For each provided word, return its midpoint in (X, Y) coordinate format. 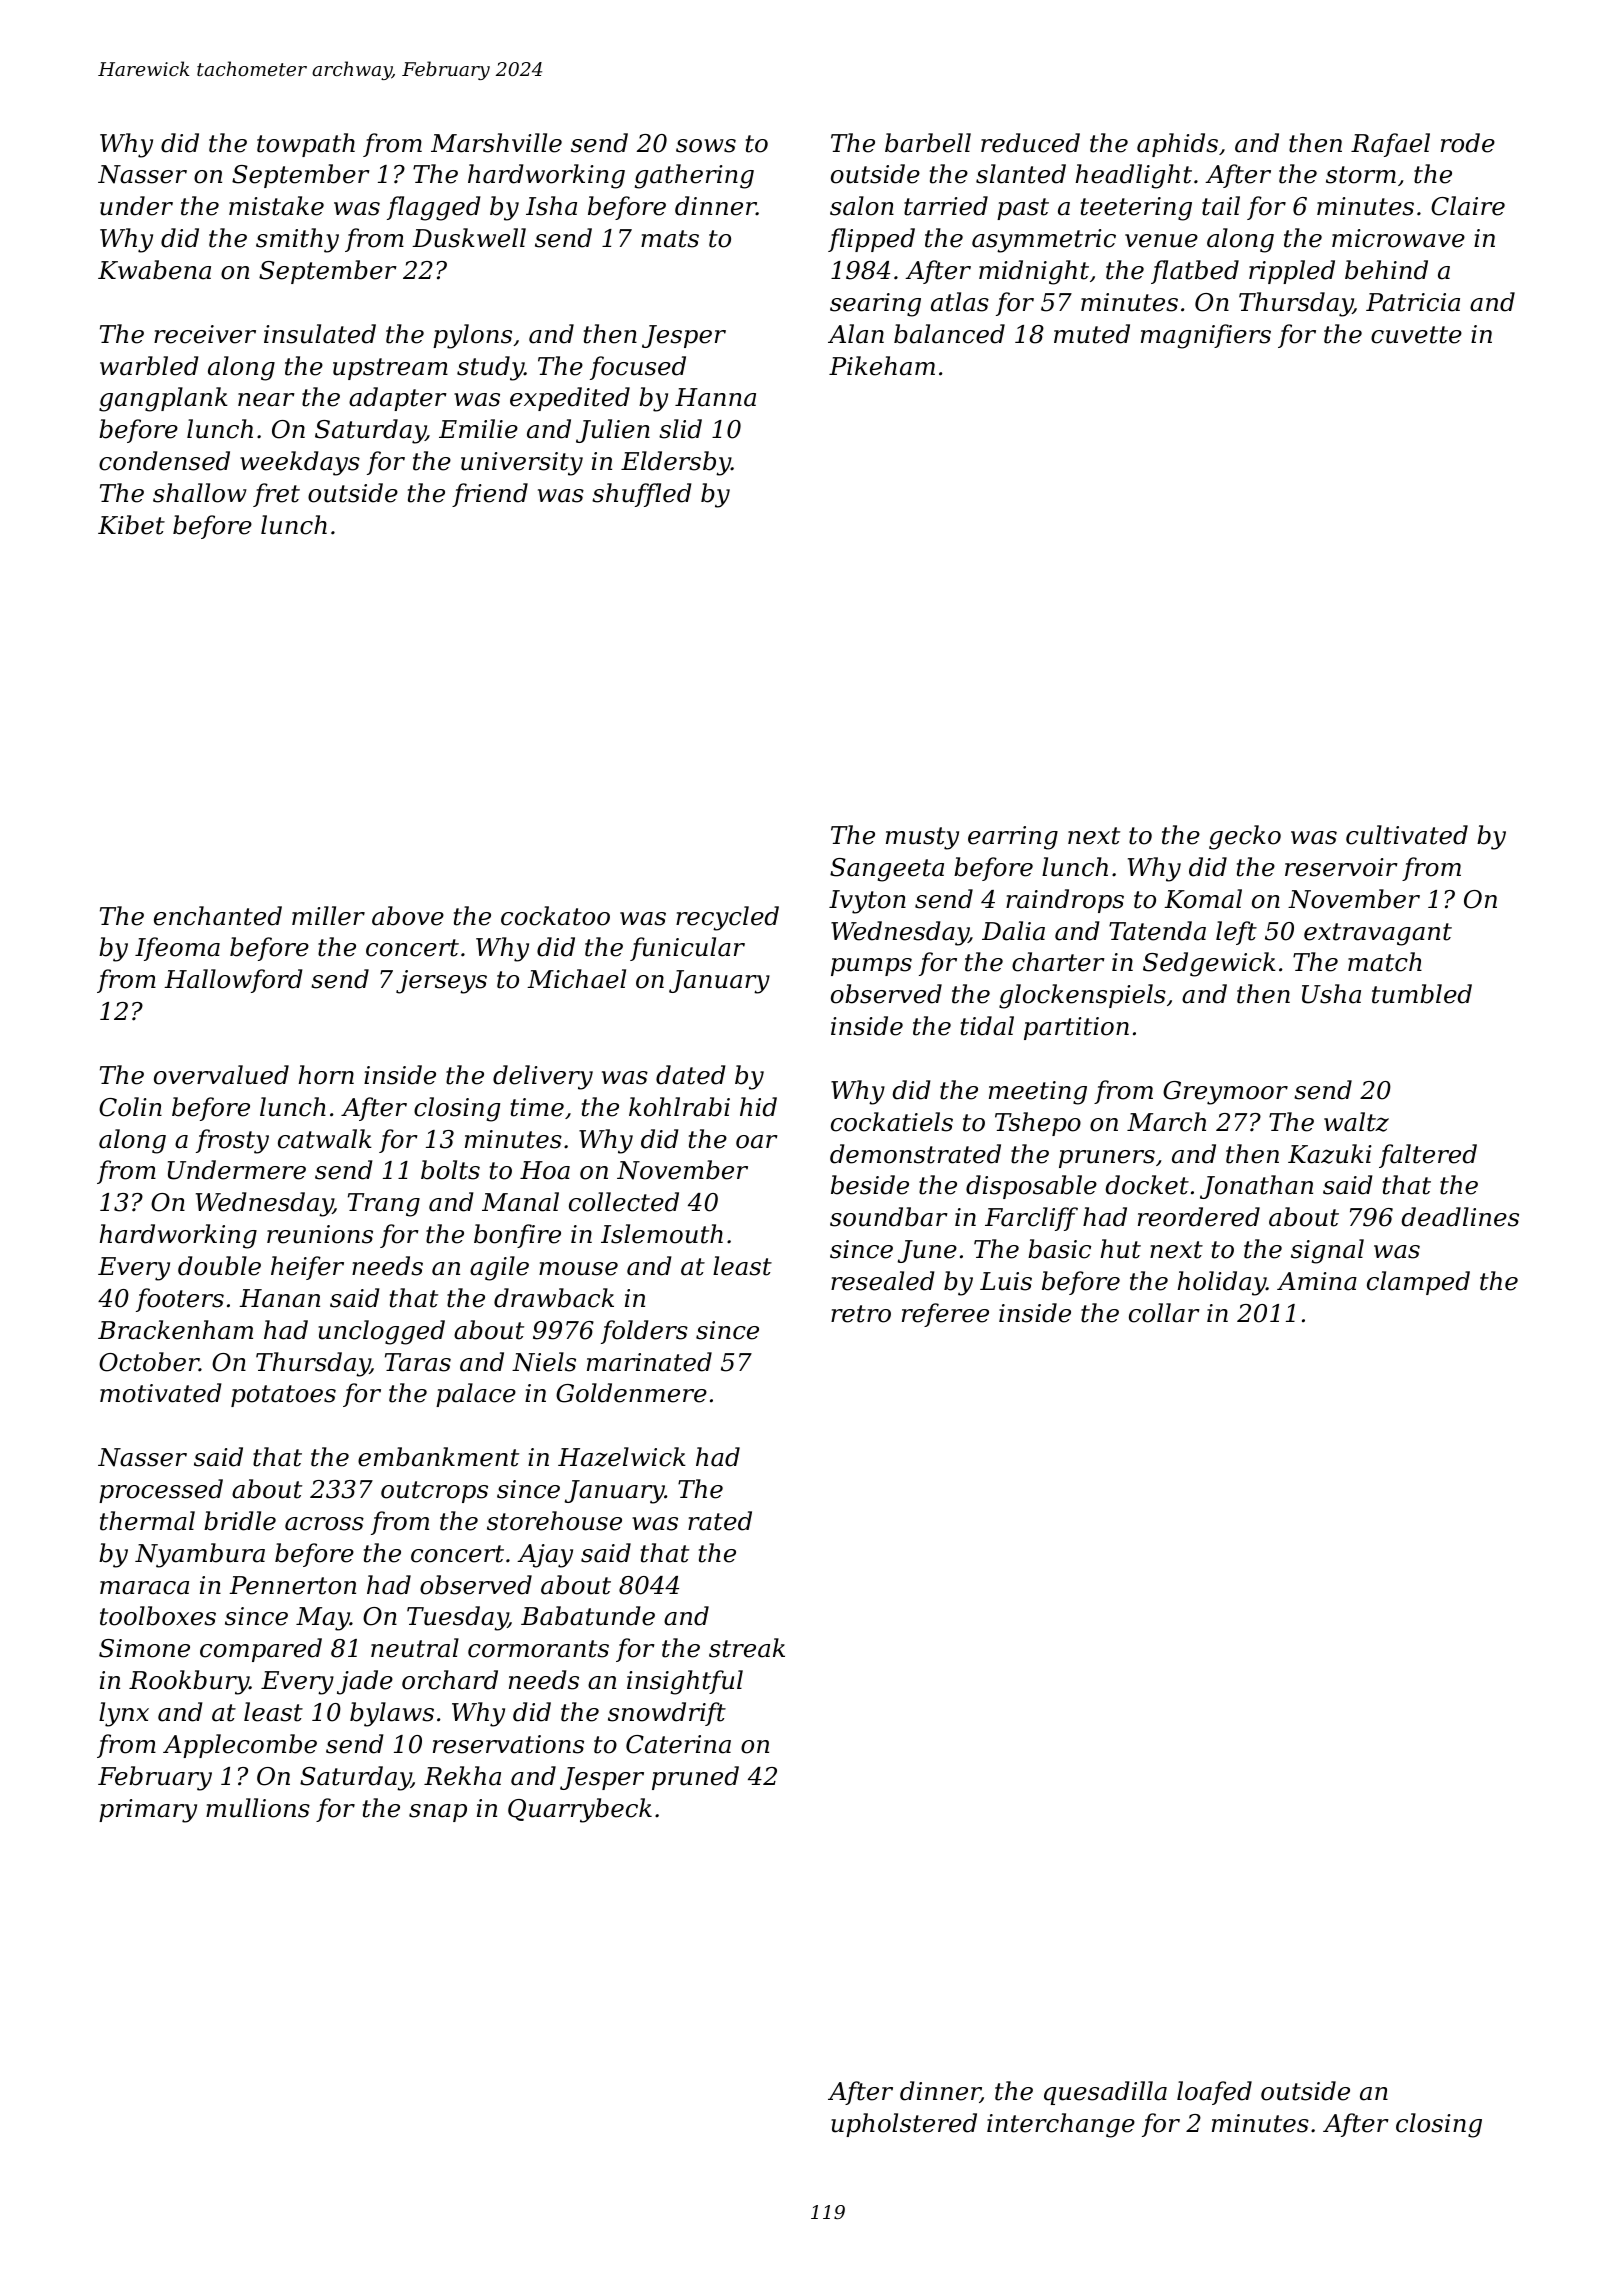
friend (490, 495)
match (1385, 962)
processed (161, 1491)
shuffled (641, 495)
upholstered (904, 2125)
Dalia (1013, 931)
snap (438, 1813)
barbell (928, 143)
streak (747, 1648)
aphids (1177, 145)
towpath (306, 145)
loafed (1214, 2093)
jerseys (441, 982)
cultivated (1407, 835)
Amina (1317, 1281)
